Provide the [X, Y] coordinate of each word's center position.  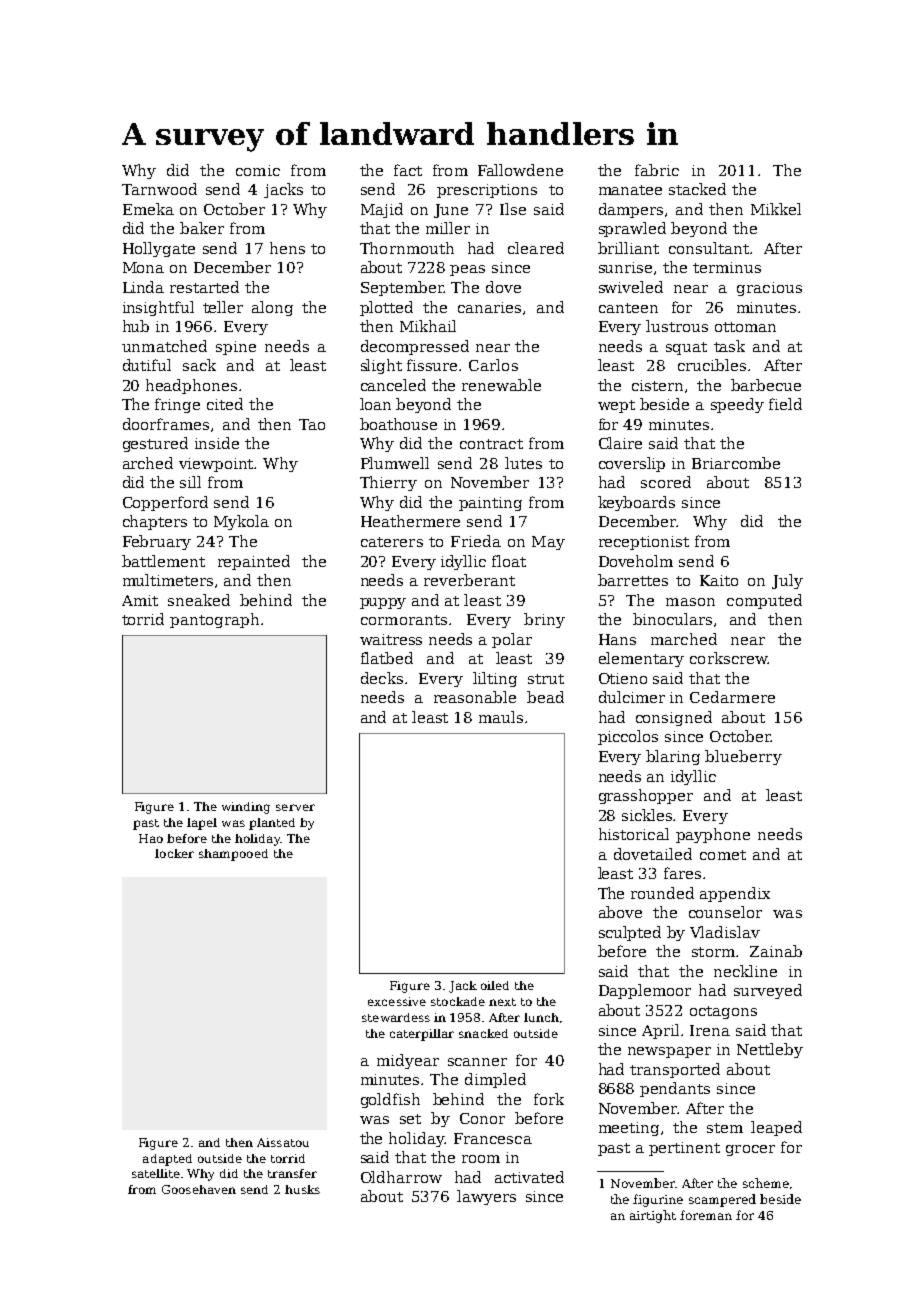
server [295, 807]
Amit [140, 600]
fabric [657, 170]
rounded [662, 893]
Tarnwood [159, 189]
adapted [167, 1160]
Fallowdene [520, 170]
